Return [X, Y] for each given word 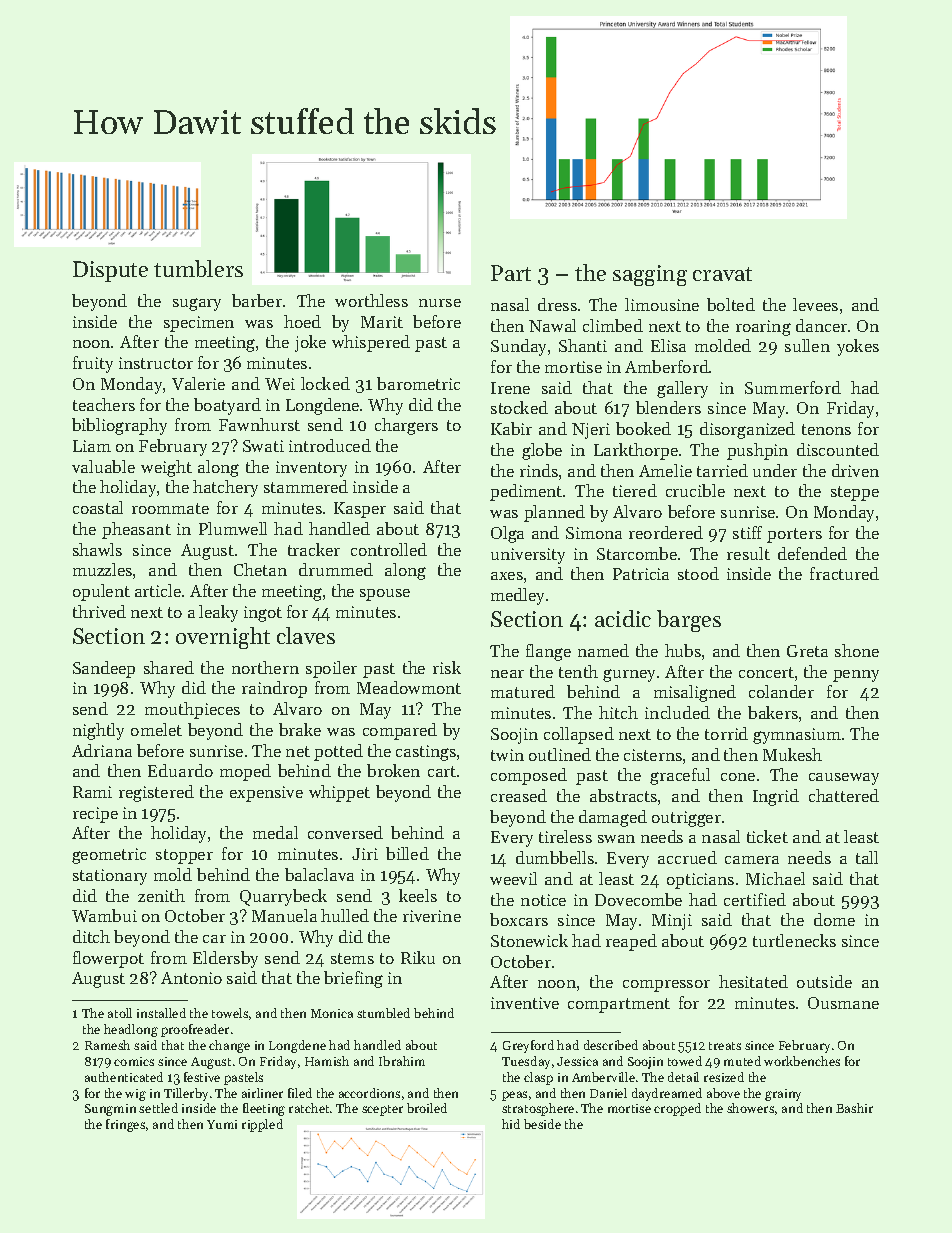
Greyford [528, 1046]
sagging [650, 275]
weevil [513, 878]
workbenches [802, 1061]
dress [557, 304]
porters [794, 535]
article [158, 590]
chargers [406, 426]
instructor [156, 363]
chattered [844, 795]
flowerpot [108, 959]
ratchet [309, 1108]
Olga [507, 534]
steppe [855, 493]
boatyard [227, 406]
